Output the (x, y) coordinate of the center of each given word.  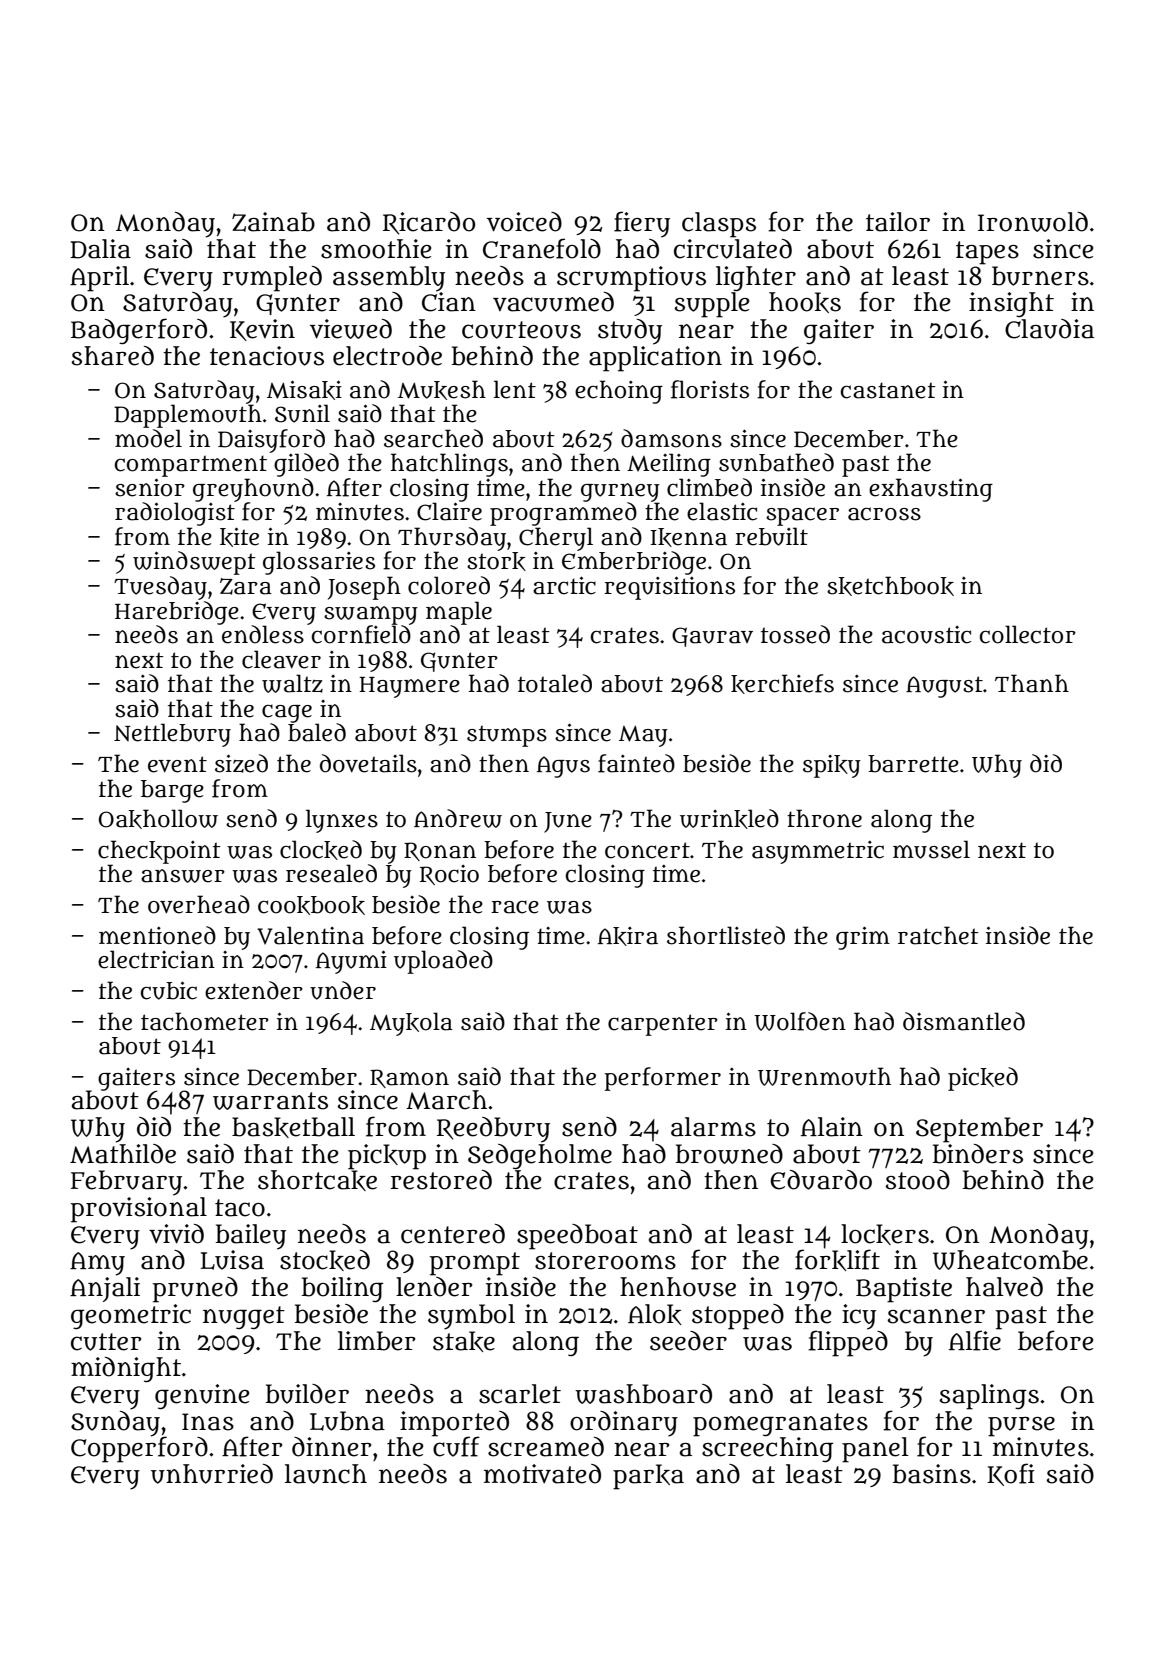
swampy (371, 615)
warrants (270, 1101)
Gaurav (712, 637)
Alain (832, 1127)
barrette (913, 764)
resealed (331, 873)
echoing (619, 392)
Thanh (1032, 683)
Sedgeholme (540, 1156)
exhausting (931, 490)
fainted (636, 763)
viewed (351, 329)
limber (377, 1341)
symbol (471, 1317)
